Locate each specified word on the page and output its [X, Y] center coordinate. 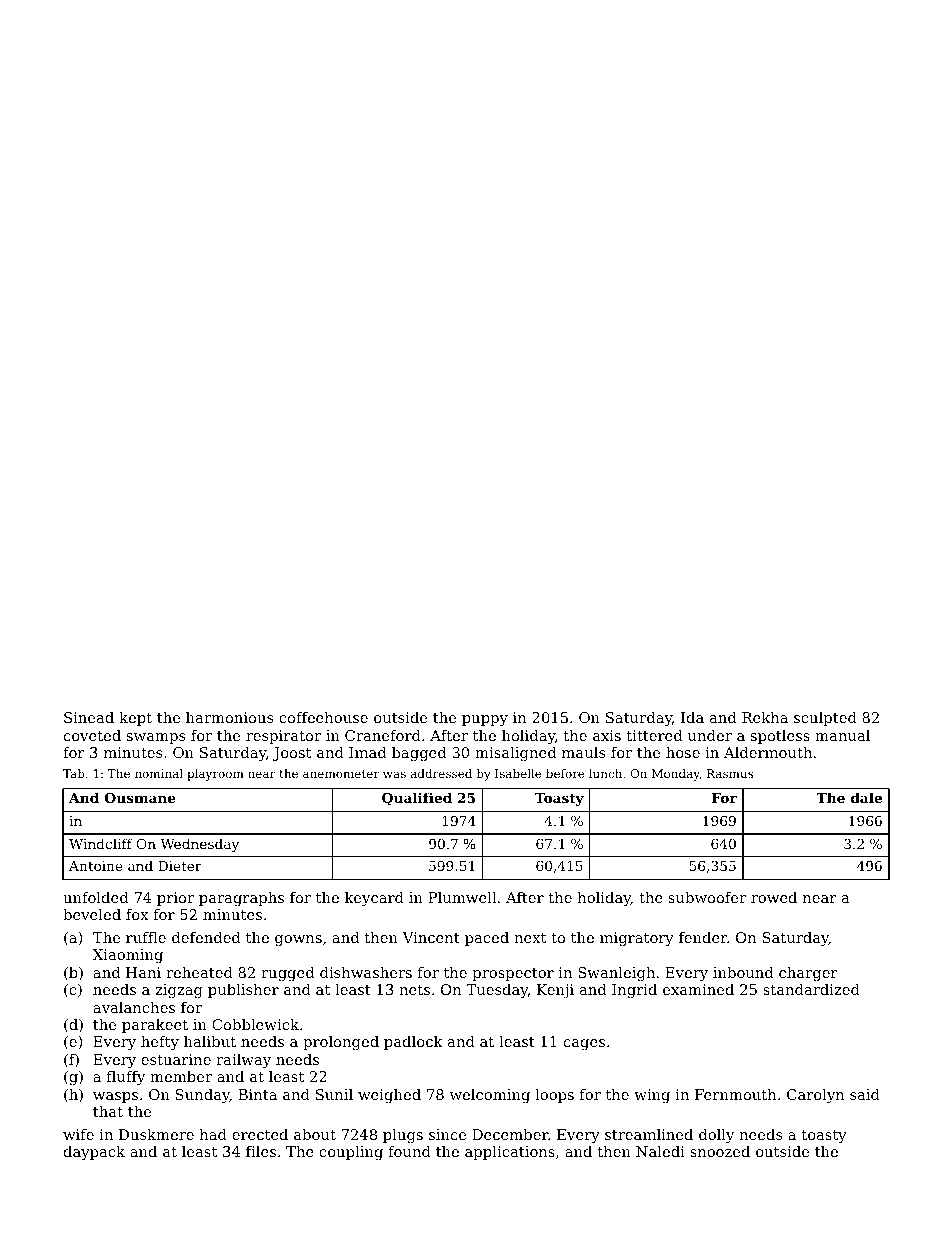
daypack [94, 1153]
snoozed [720, 1151]
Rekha [765, 717]
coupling [351, 1153]
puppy [485, 721]
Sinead [89, 717]
